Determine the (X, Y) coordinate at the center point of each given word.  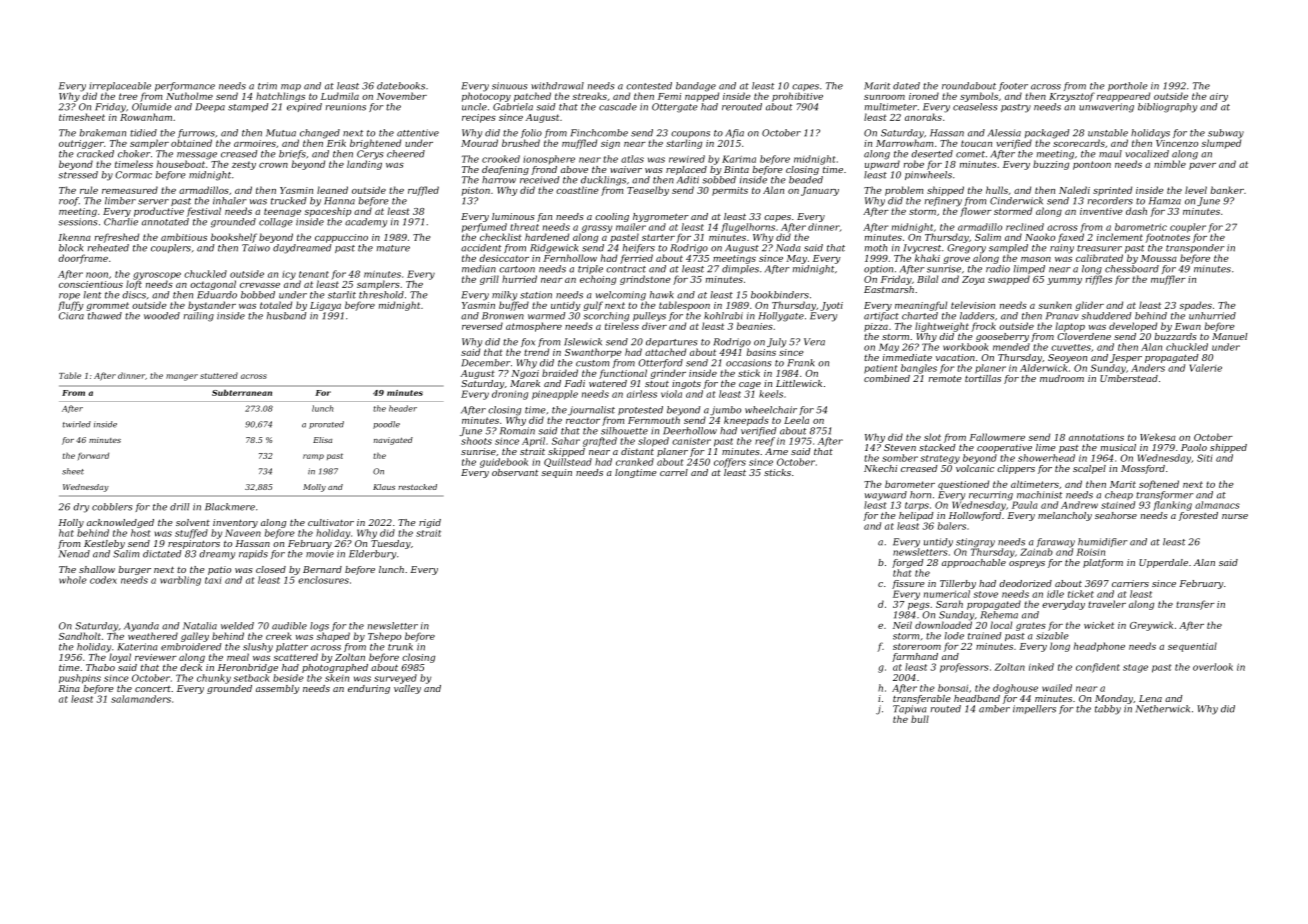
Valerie (1206, 368)
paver (1202, 166)
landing (364, 165)
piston (476, 191)
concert (153, 689)
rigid (430, 523)
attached (665, 352)
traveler (1107, 604)
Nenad (74, 554)
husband (286, 316)
